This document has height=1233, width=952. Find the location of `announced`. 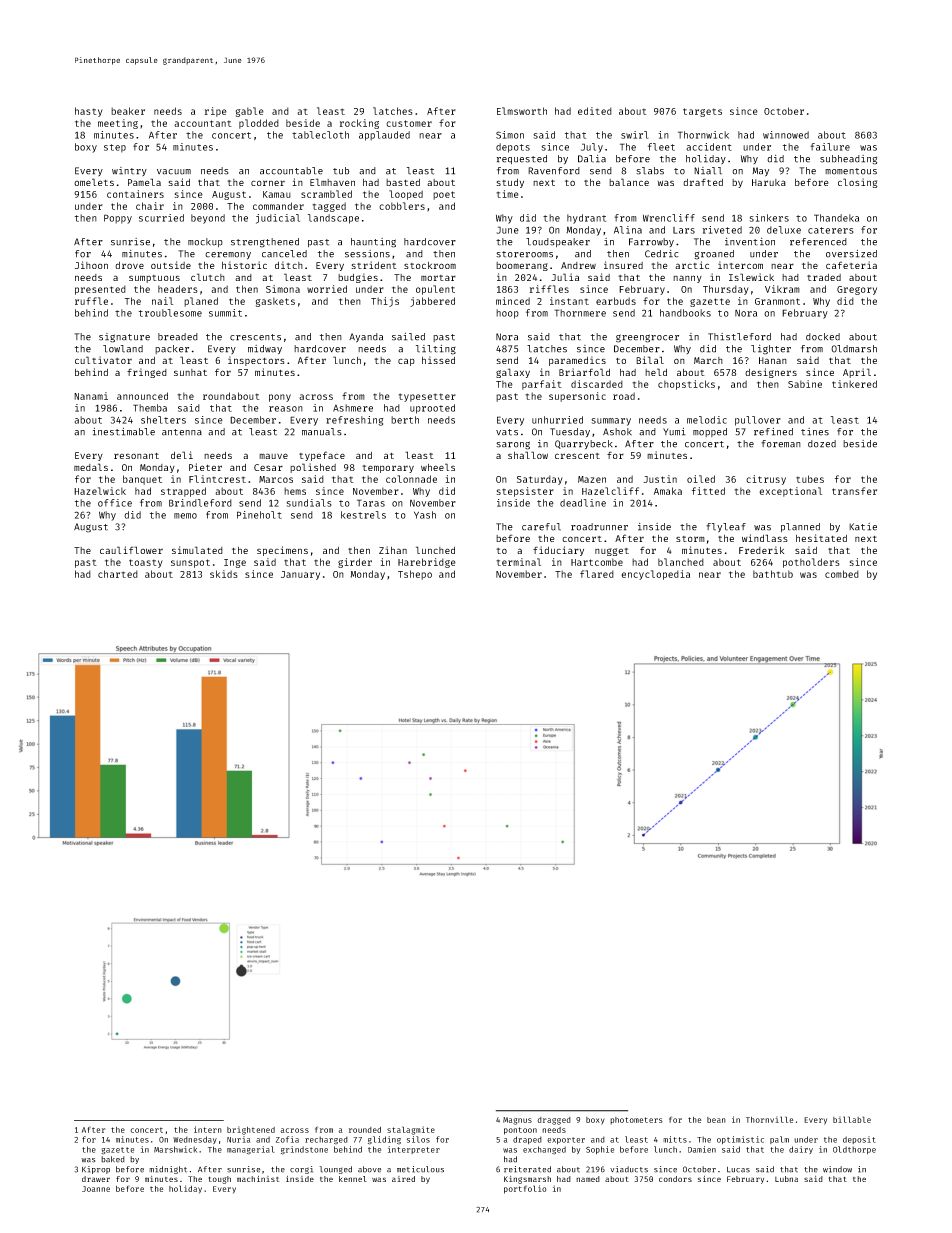

announced is located at coordinates (142, 396).
